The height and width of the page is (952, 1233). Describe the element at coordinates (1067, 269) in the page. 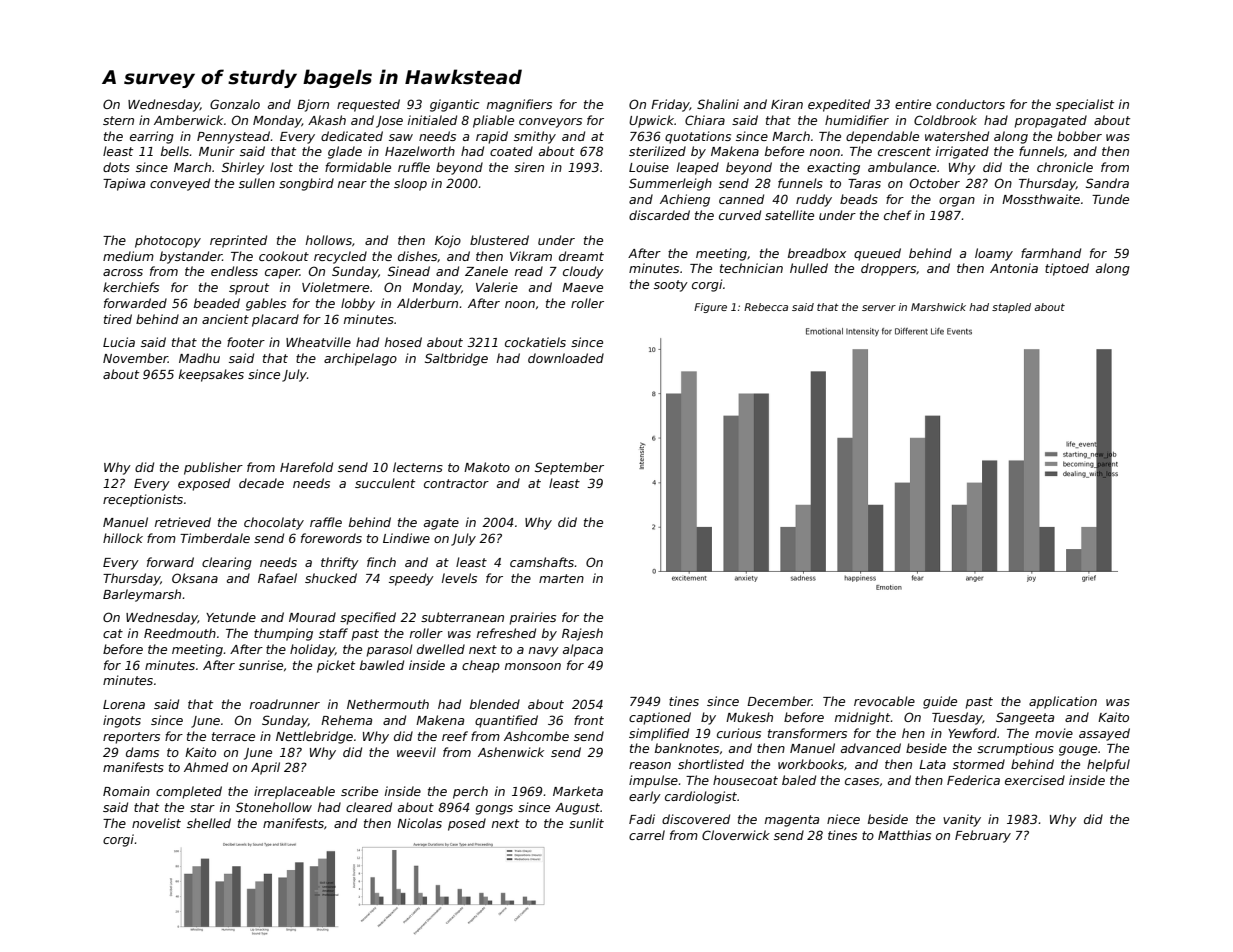

I see `tiptoed` at that location.
